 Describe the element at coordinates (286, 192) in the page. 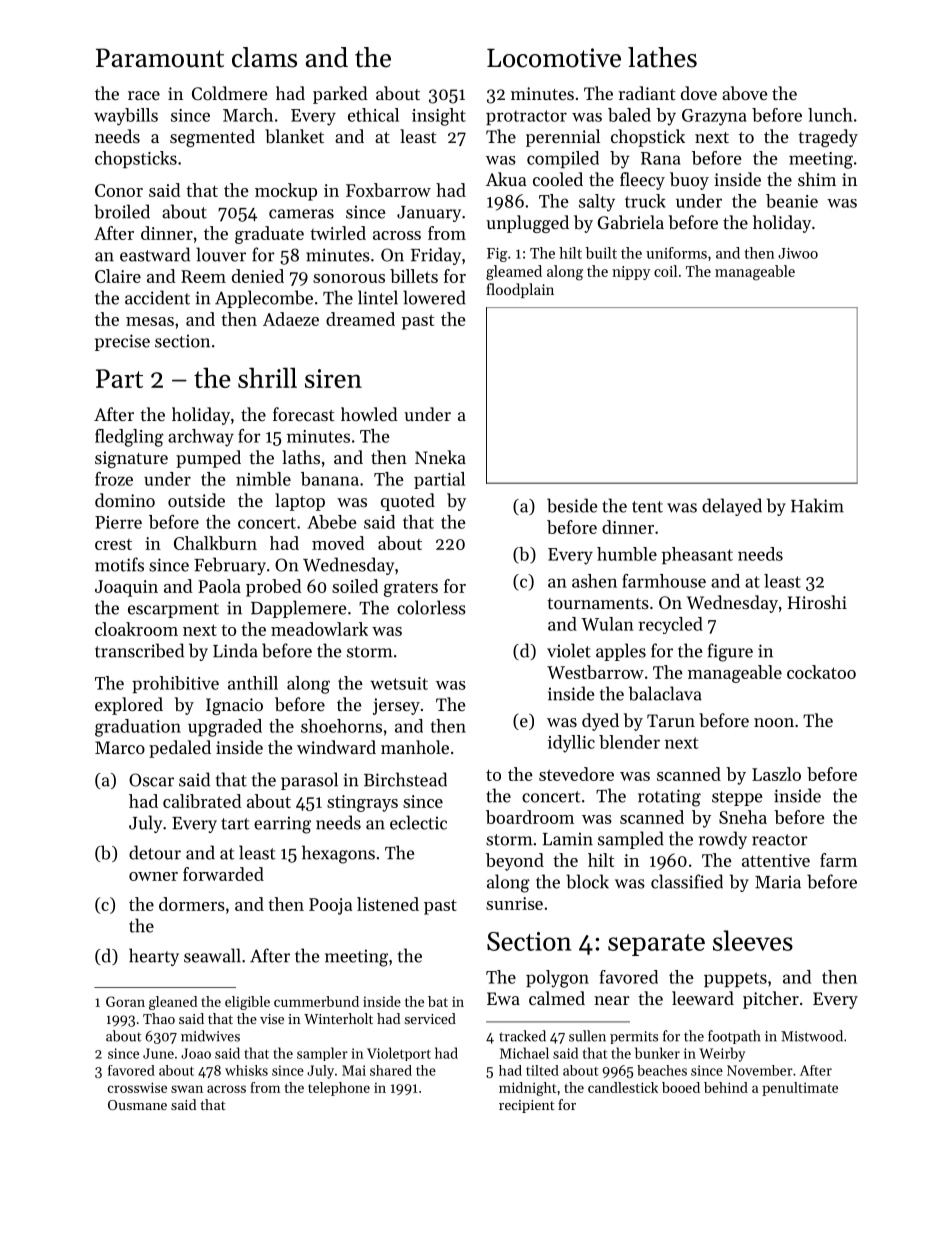

I see `mockup` at that location.
